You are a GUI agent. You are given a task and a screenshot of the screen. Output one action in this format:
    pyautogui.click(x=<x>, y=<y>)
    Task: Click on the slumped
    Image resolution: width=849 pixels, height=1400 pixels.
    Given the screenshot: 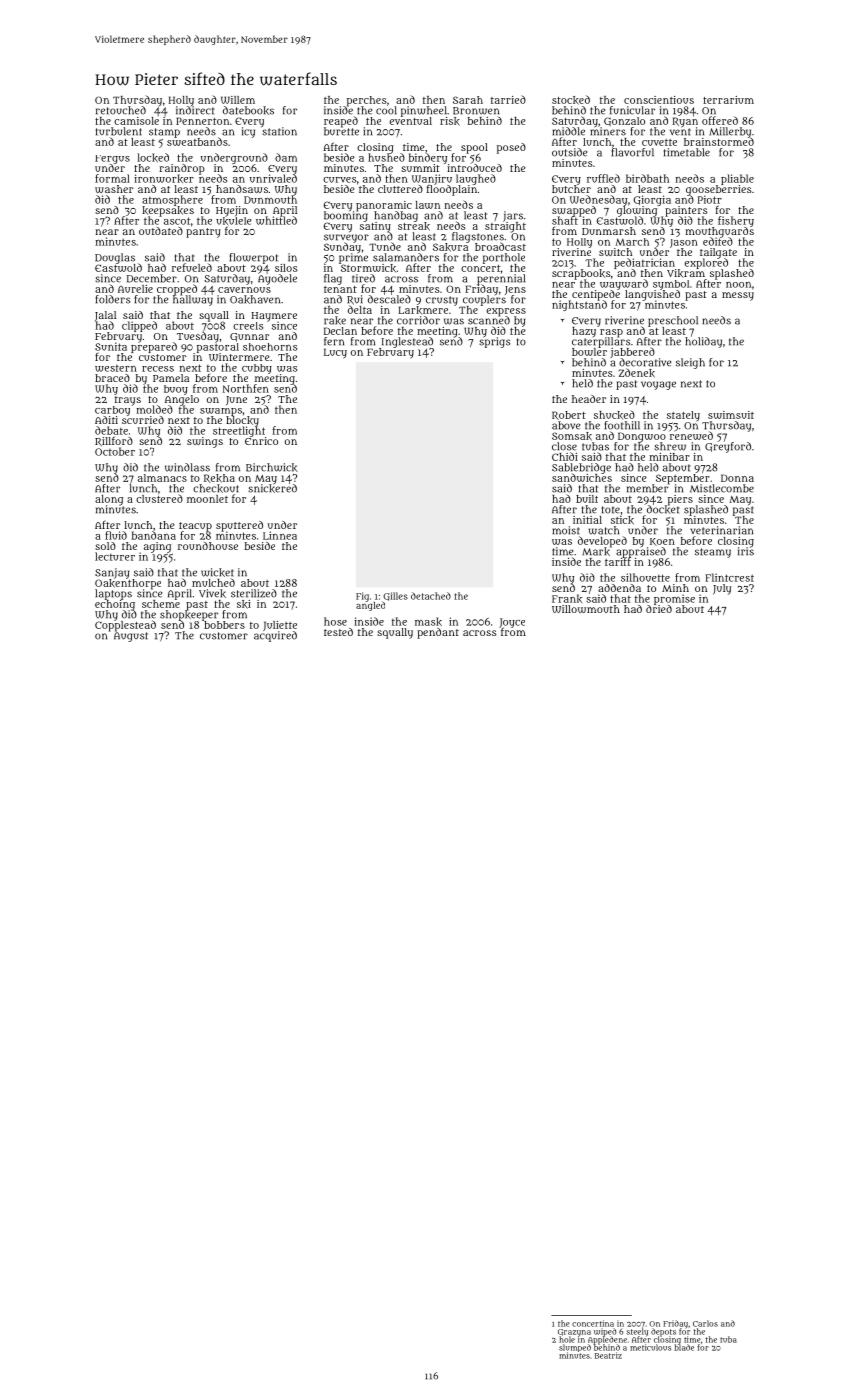 What is the action you would take?
    pyautogui.click(x=575, y=1348)
